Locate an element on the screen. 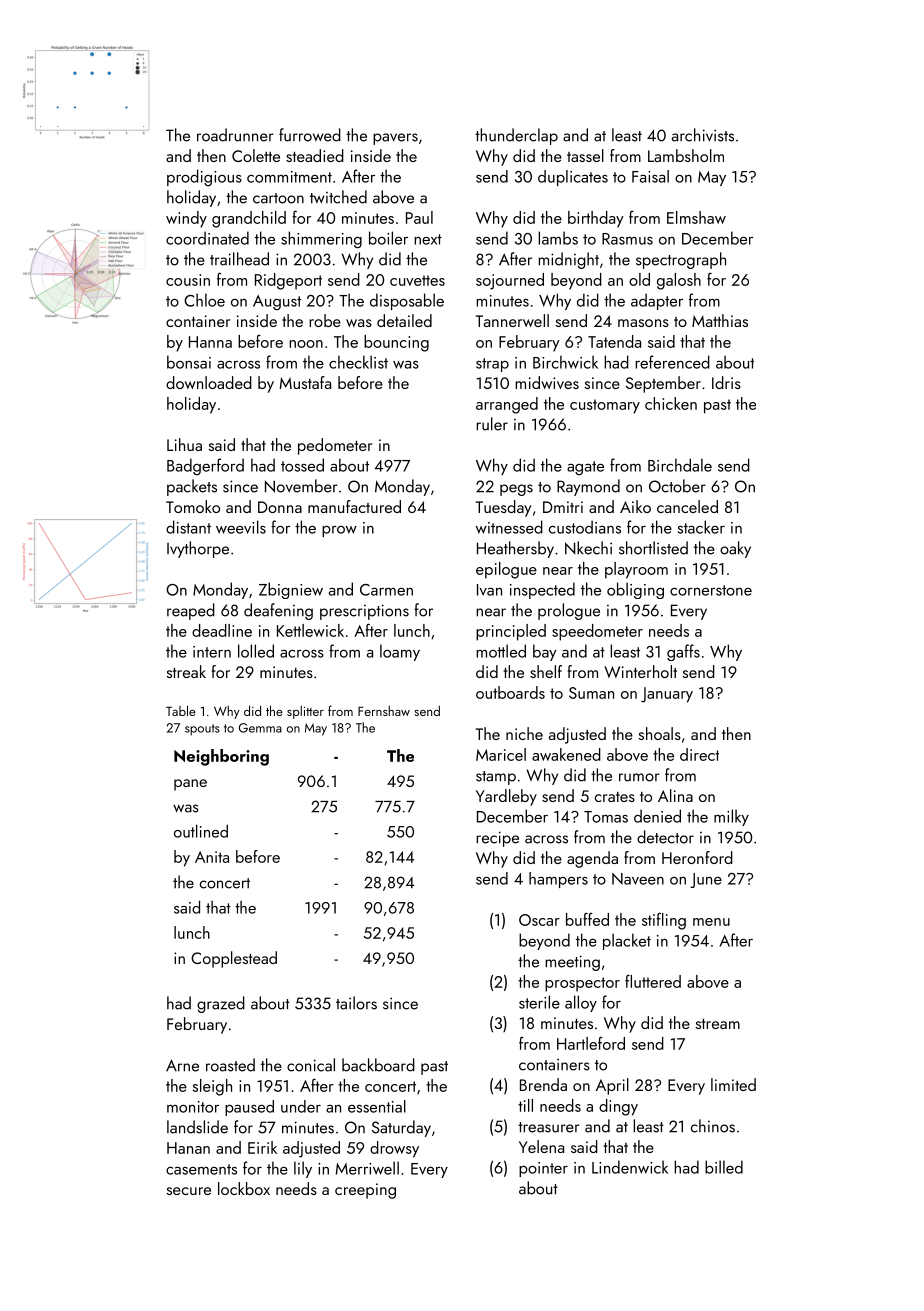  lily is located at coordinates (303, 1169).
